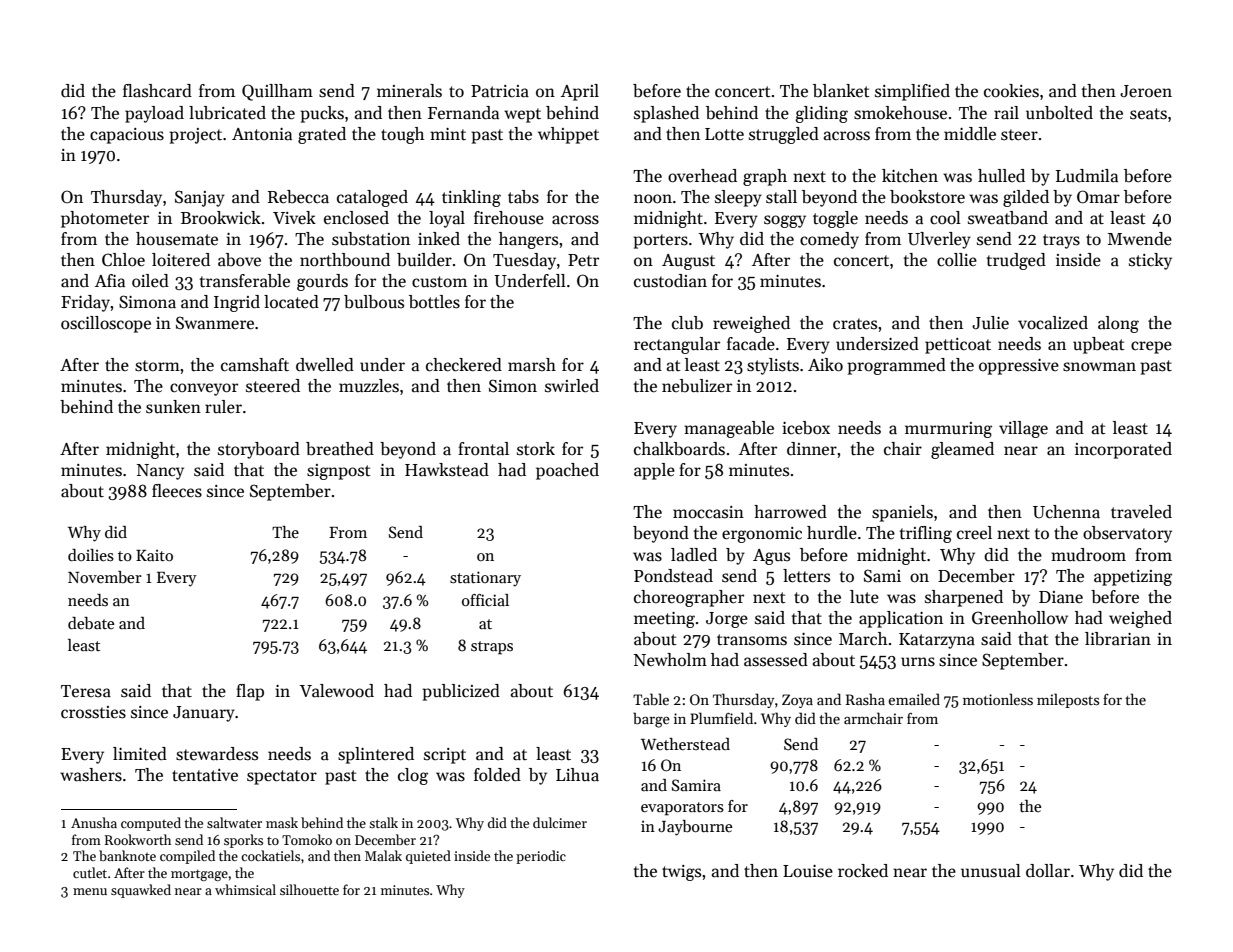 The height and width of the image is (952, 1233). What do you see at coordinates (695, 828) in the image?
I see `Jaybourne` at bounding box center [695, 828].
